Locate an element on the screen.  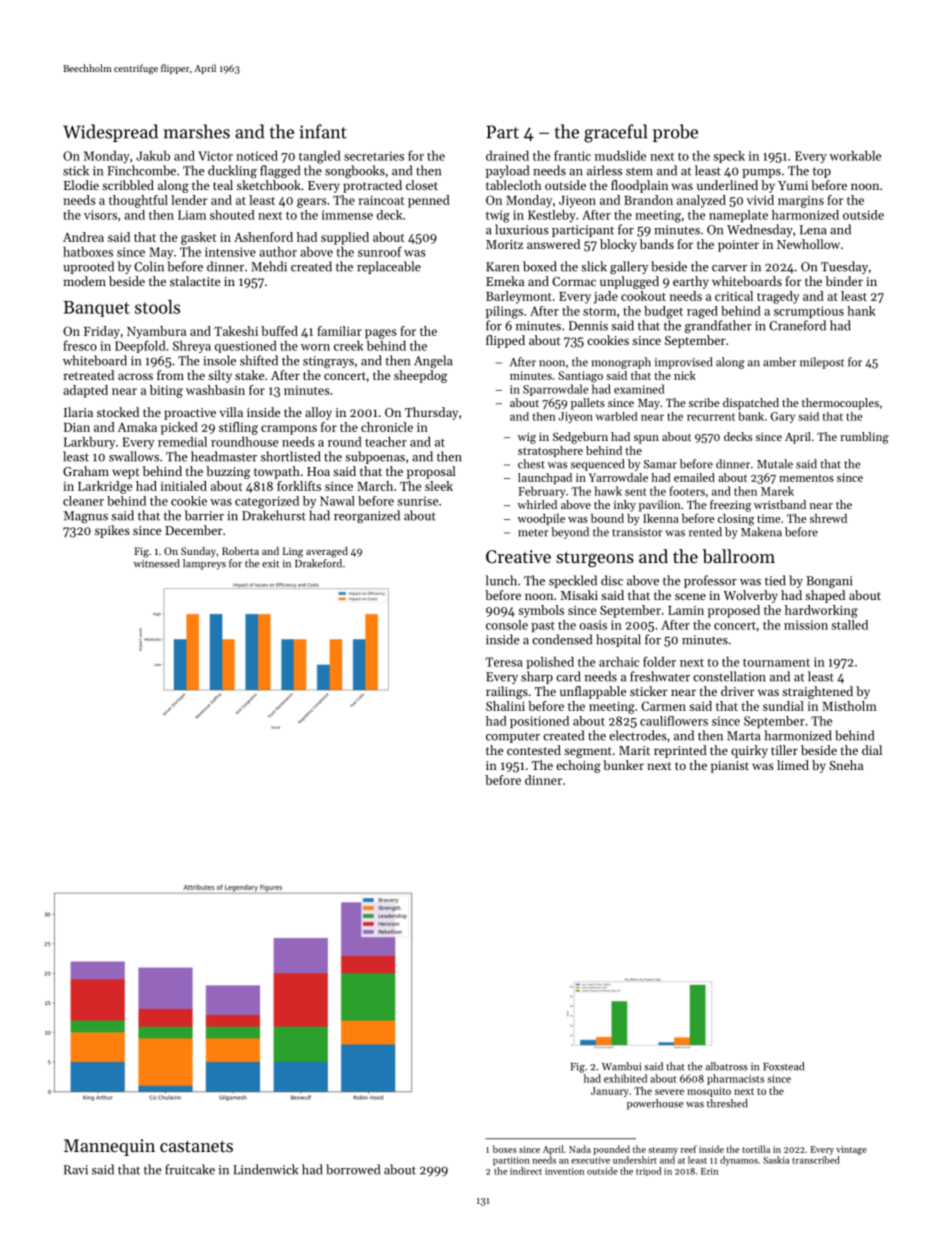
earthy is located at coordinates (691, 282).
